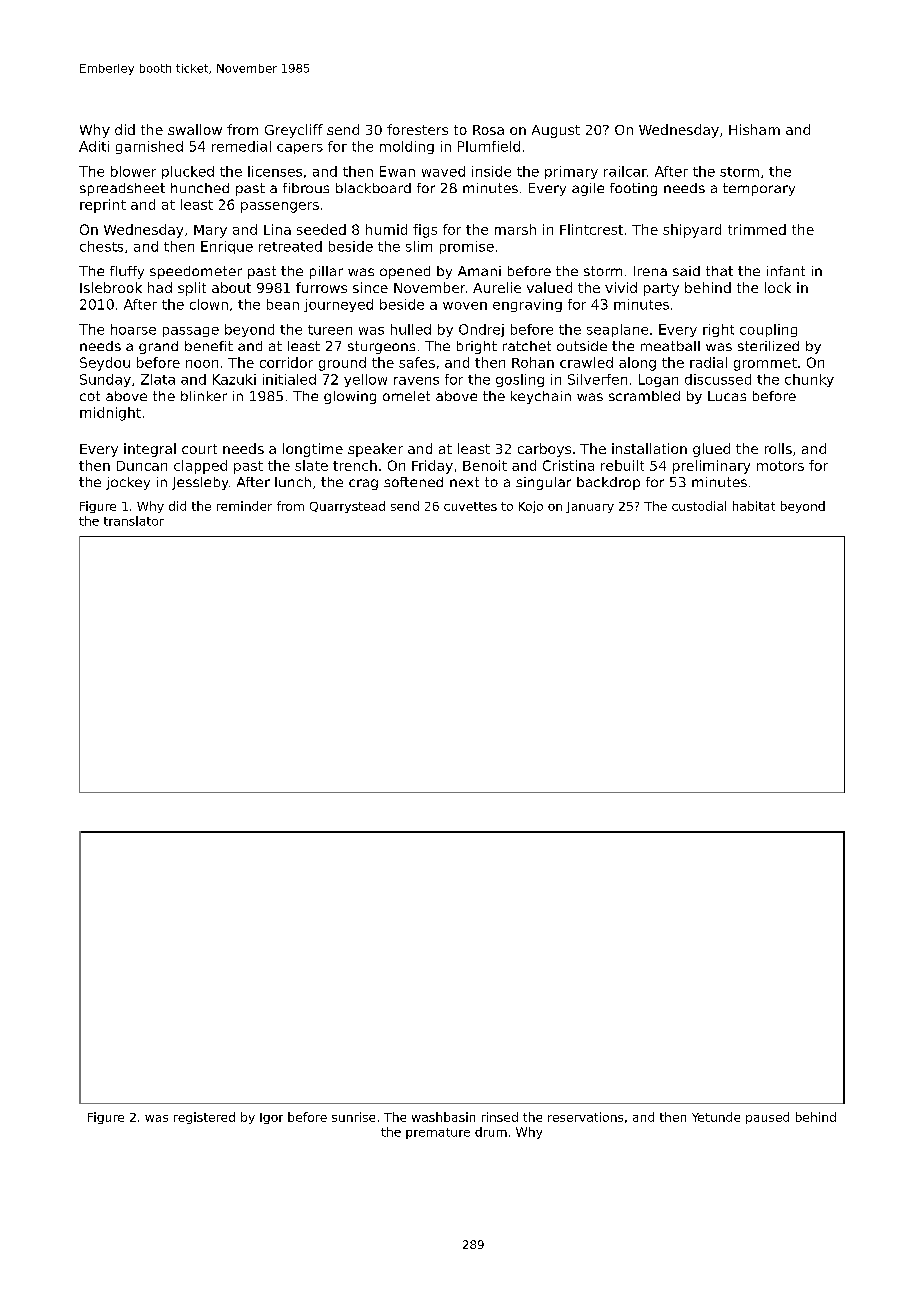  I want to click on translator, so click(134, 521).
